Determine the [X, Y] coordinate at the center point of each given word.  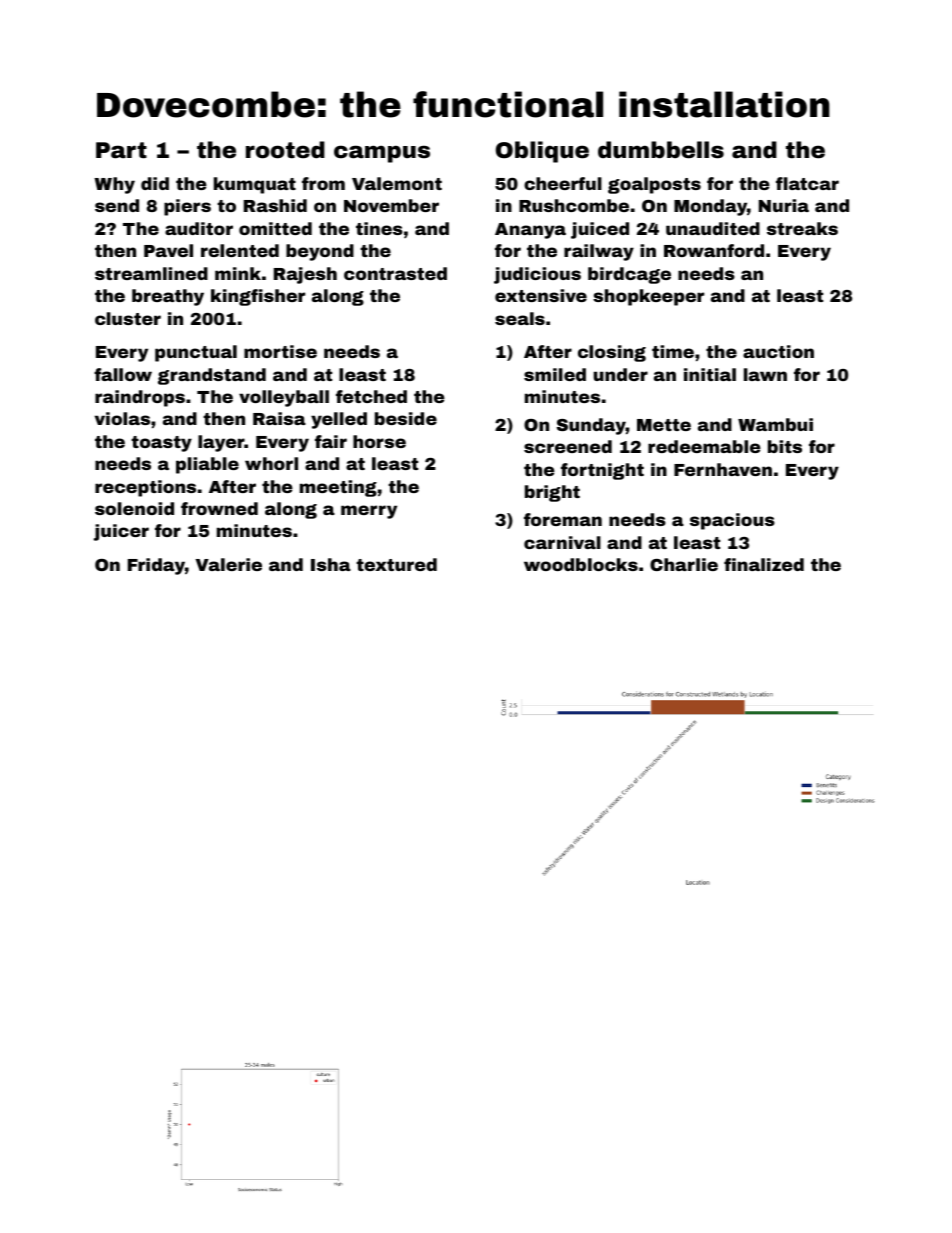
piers [187, 207]
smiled [555, 374]
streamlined [151, 273]
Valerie [228, 564]
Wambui [775, 424]
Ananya [530, 231]
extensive [541, 295]
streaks [802, 228]
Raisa [279, 418]
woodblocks [581, 564]
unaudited [713, 228]
